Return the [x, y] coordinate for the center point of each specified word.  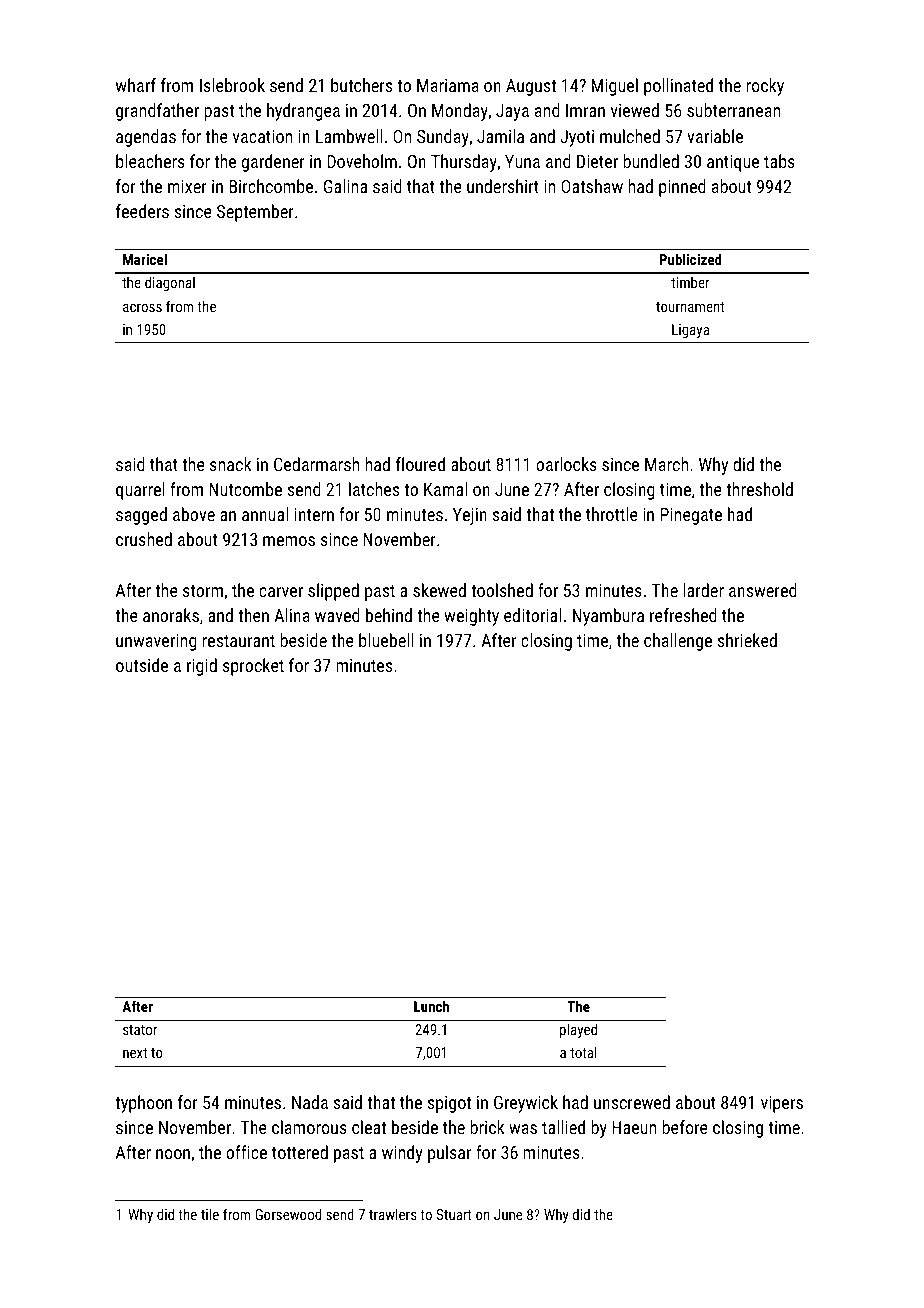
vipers [782, 1104]
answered [763, 590]
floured [420, 464]
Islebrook [232, 85]
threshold [759, 489]
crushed [144, 539]
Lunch [431, 1006]
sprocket [253, 667]
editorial [532, 615]
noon [173, 1154]
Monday [460, 112]
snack [231, 464]
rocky [765, 87]
